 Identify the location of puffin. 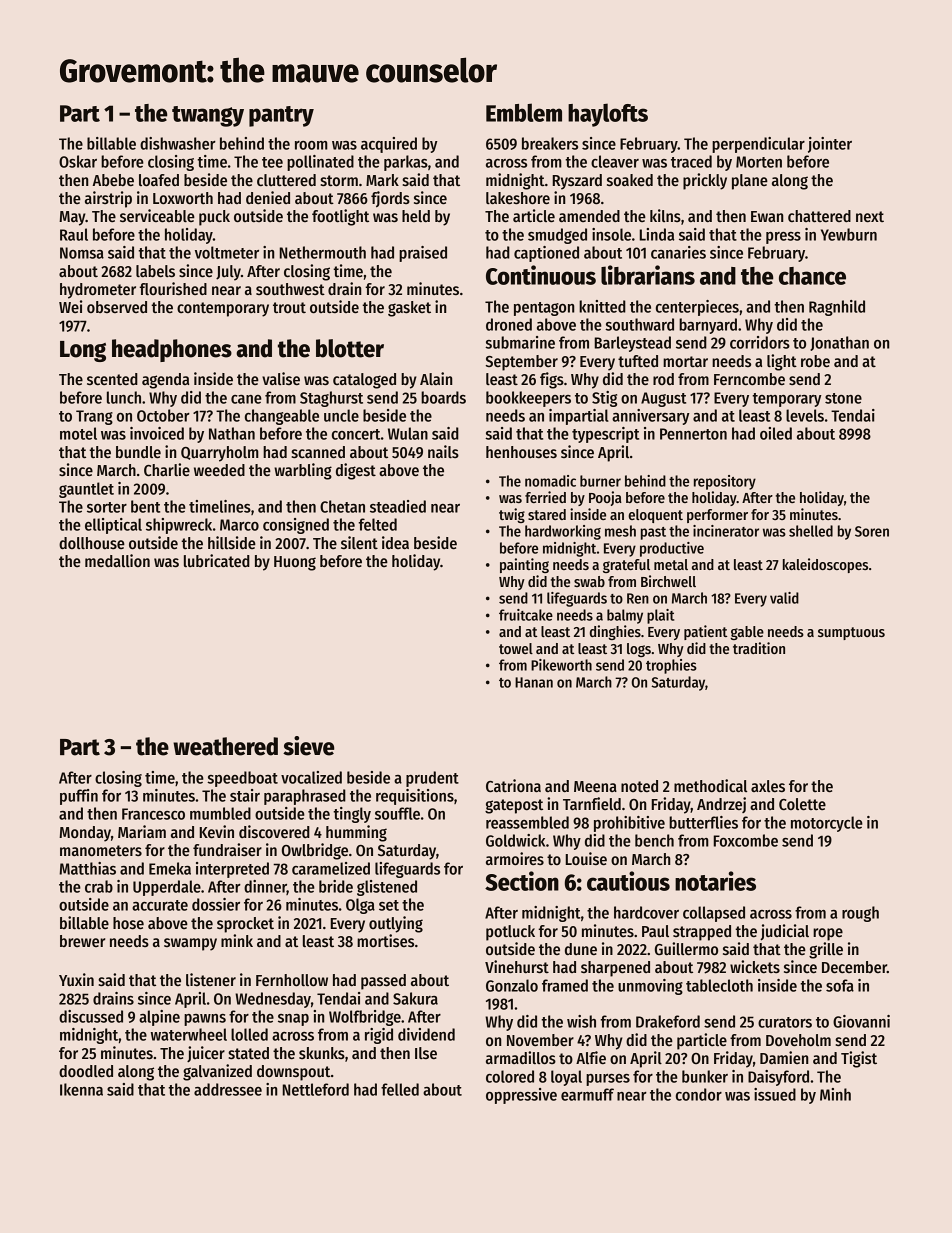
(79, 797).
